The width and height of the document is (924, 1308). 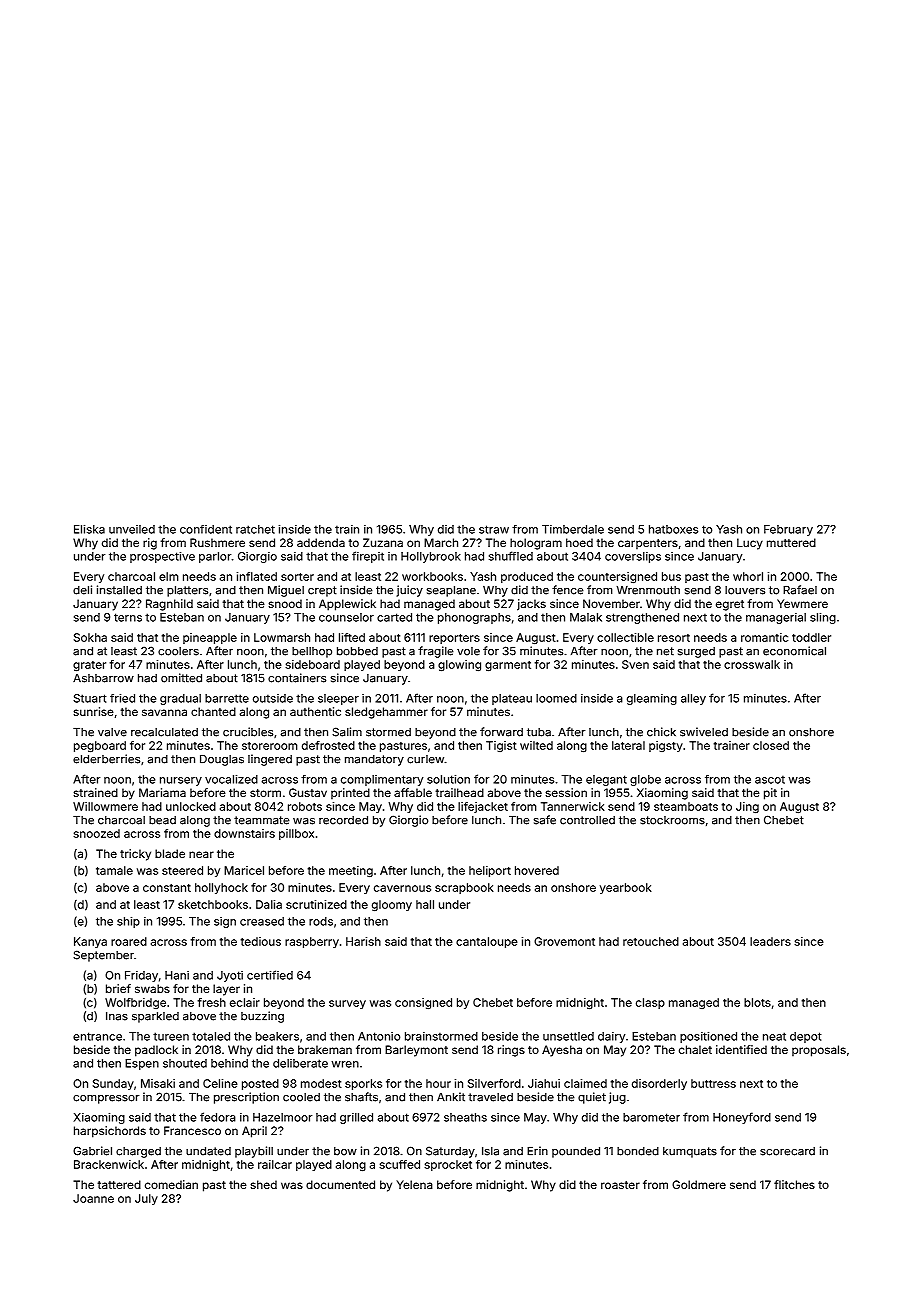 What do you see at coordinates (770, 779) in the document?
I see `ascot` at bounding box center [770, 779].
